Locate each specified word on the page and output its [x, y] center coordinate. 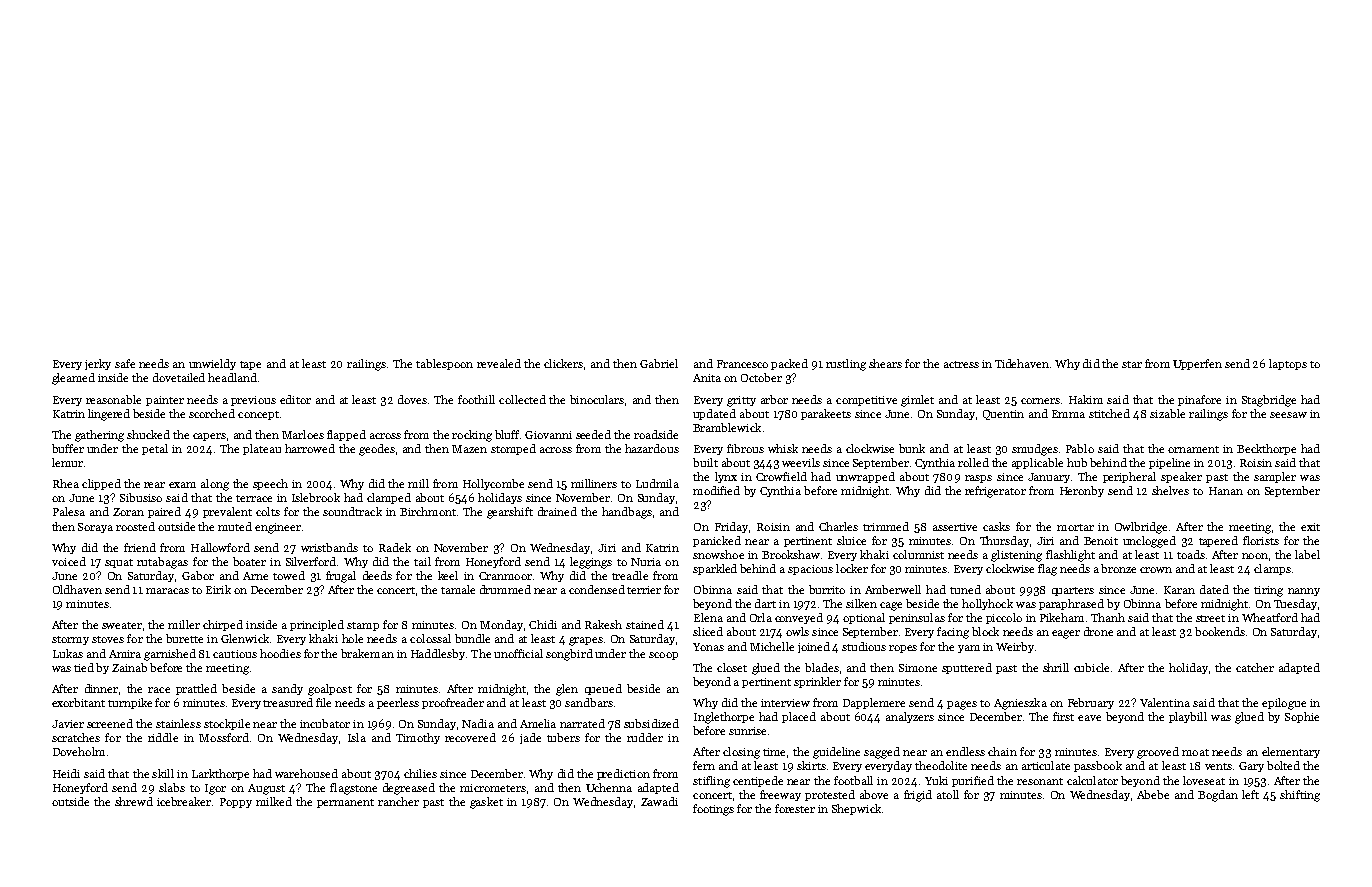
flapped [346, 435]
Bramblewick [727, 427]
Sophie [1302, 717]
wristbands [329, 547]
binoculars [597, 399]
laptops [1288, 364]
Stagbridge [1269, 401]
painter [165, 401]
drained [557, 511]
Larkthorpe [220, 774]
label [1307, 554]
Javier [68, 724]
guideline [836, 753]
